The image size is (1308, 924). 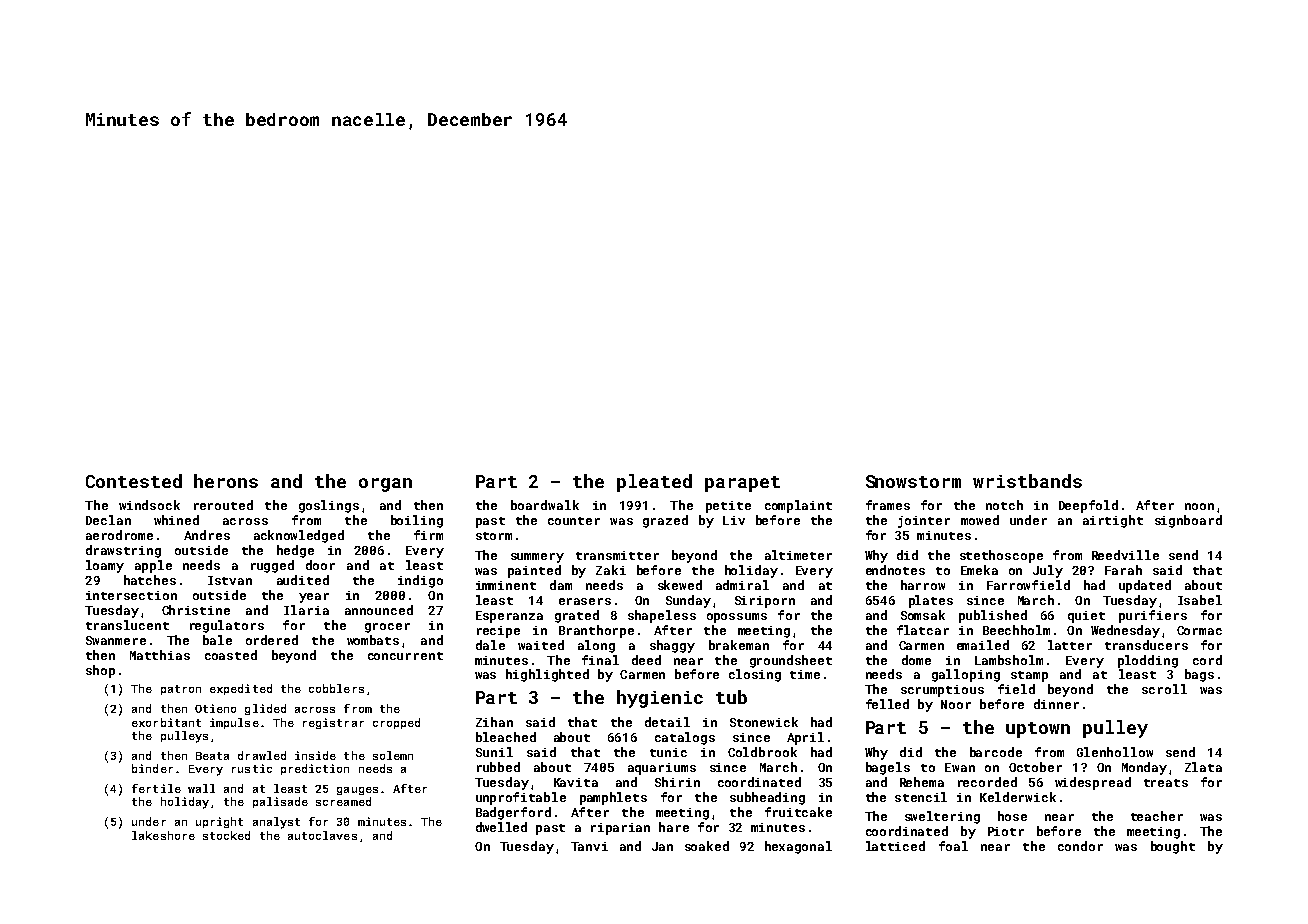 What do you see at coordinates (798, 847) in the page?
I see `hexagonal` at bounding box center [798, 847].
